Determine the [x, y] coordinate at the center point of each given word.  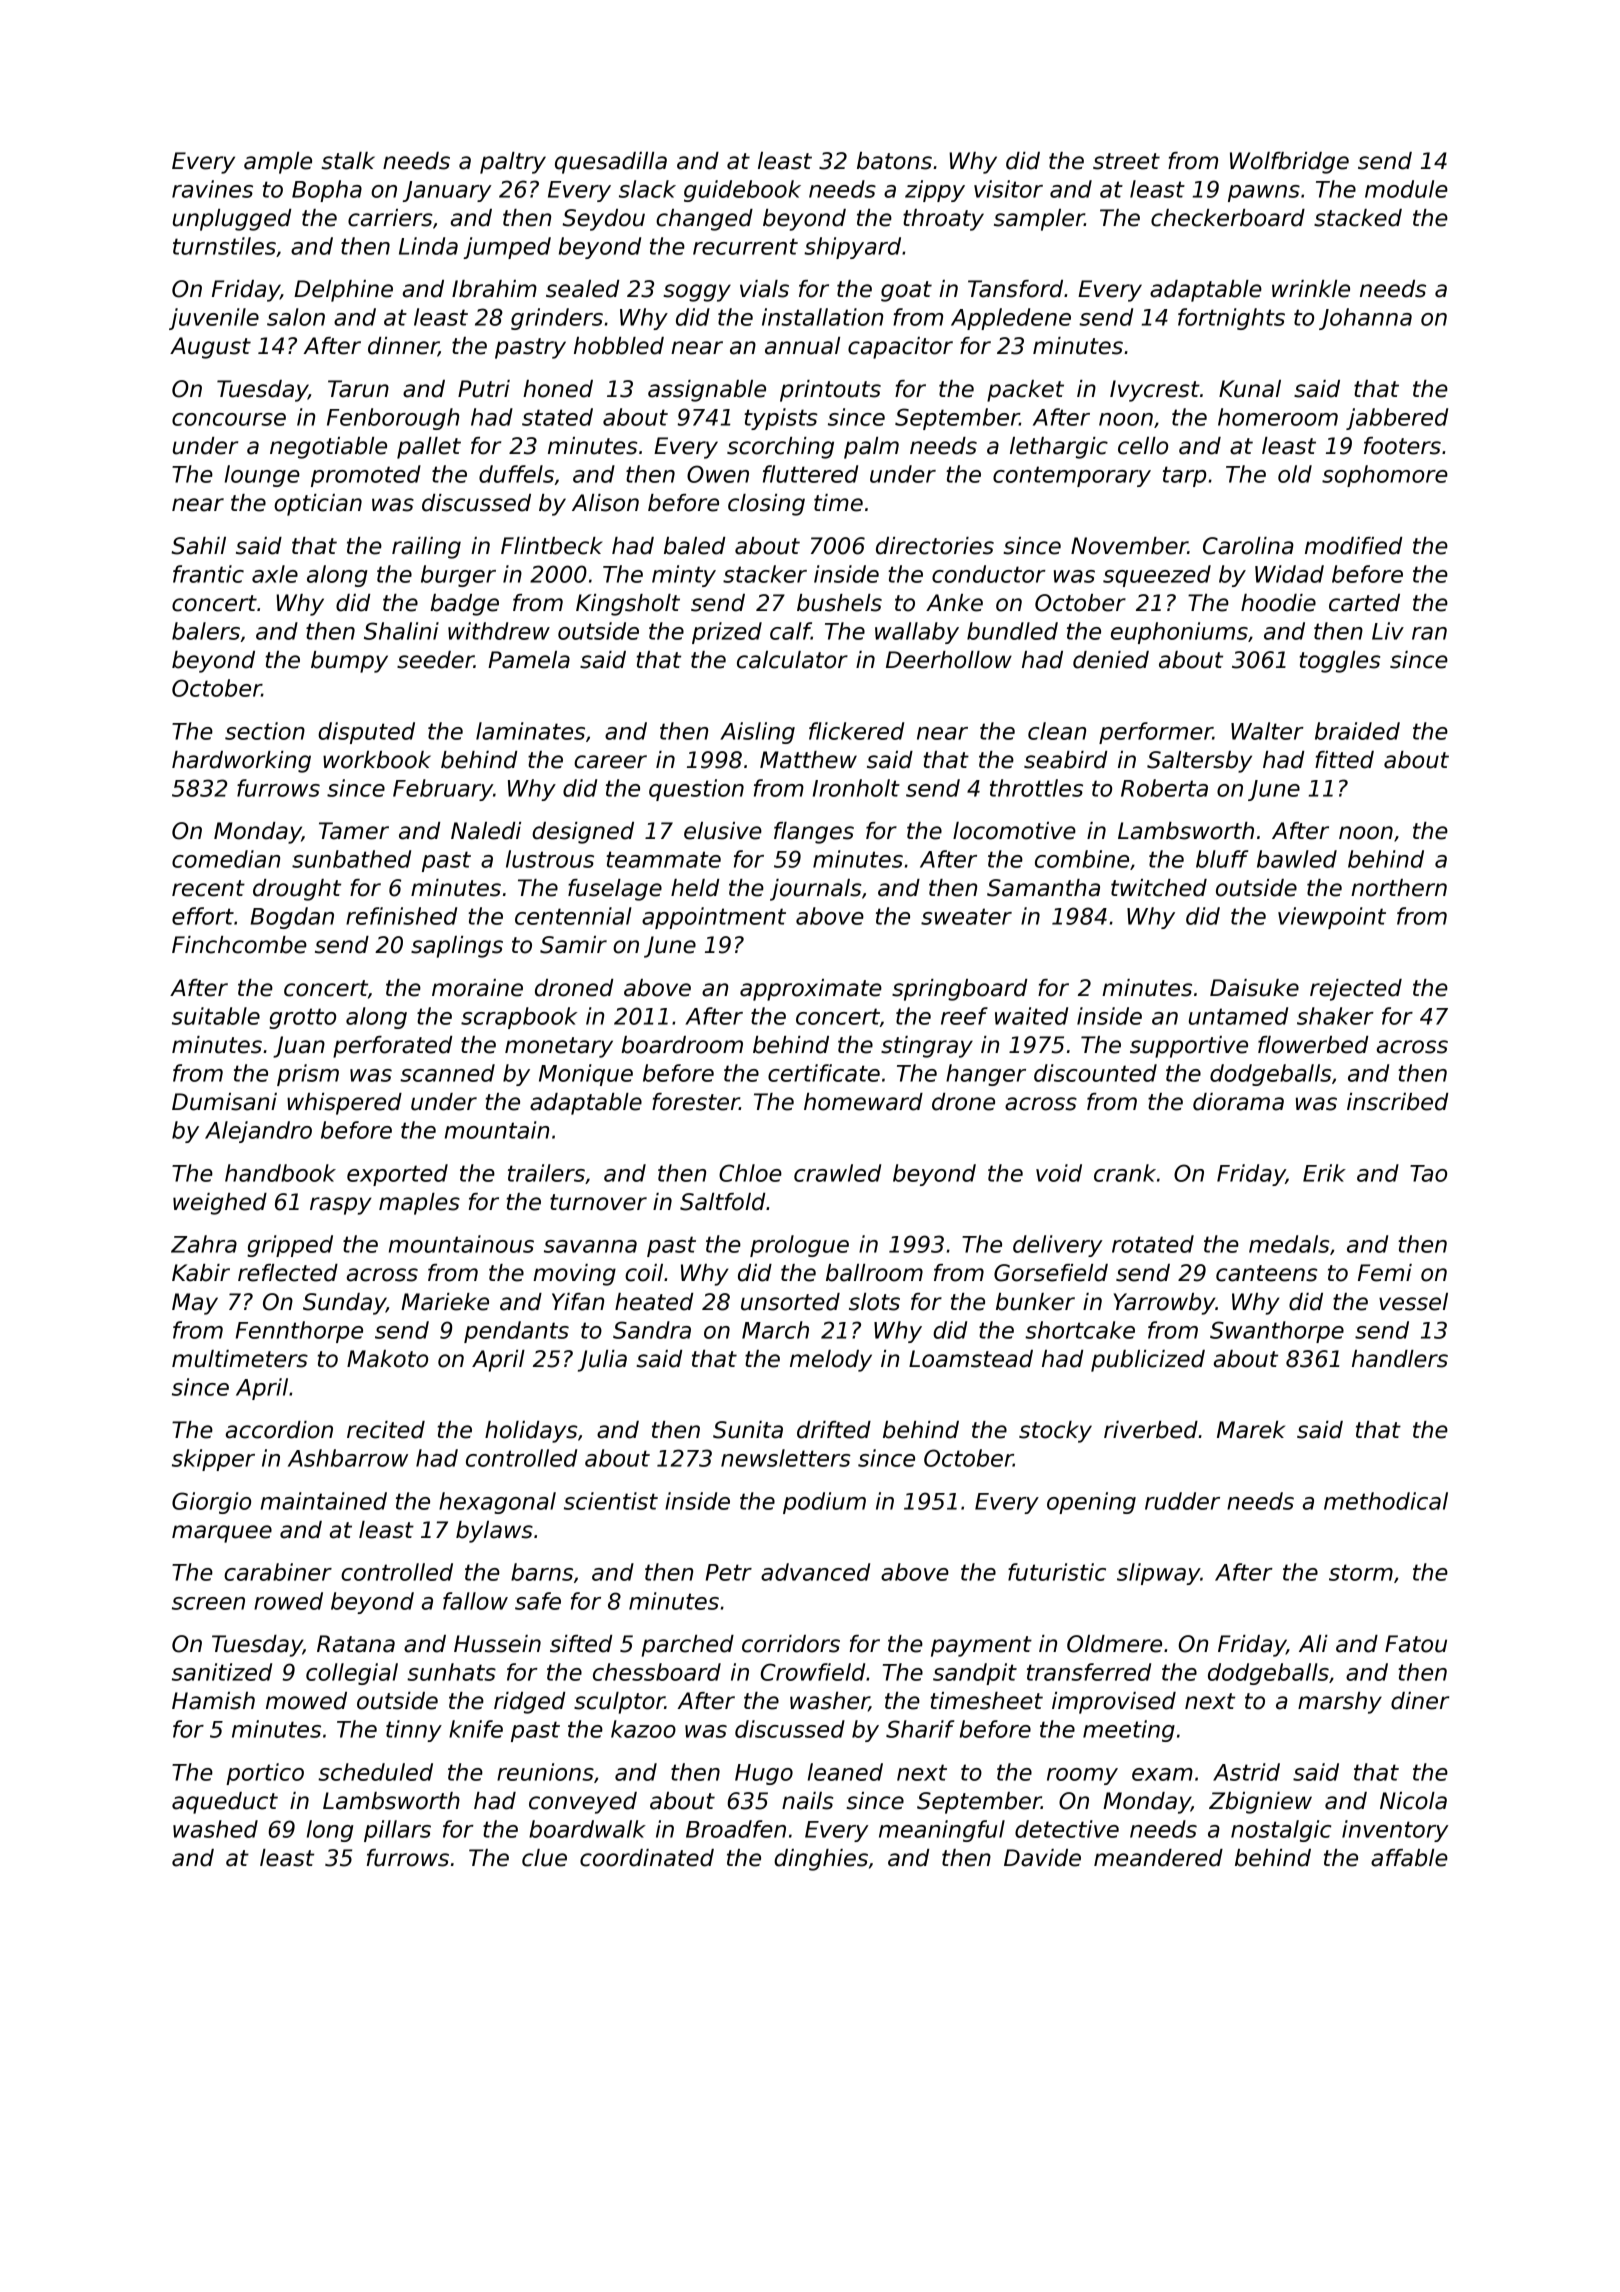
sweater [966, 916]
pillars [397, 1831]
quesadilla [611, 163]
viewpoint [1332, 918]
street [1126, 161]
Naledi [486, 831]
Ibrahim [494, 289]
